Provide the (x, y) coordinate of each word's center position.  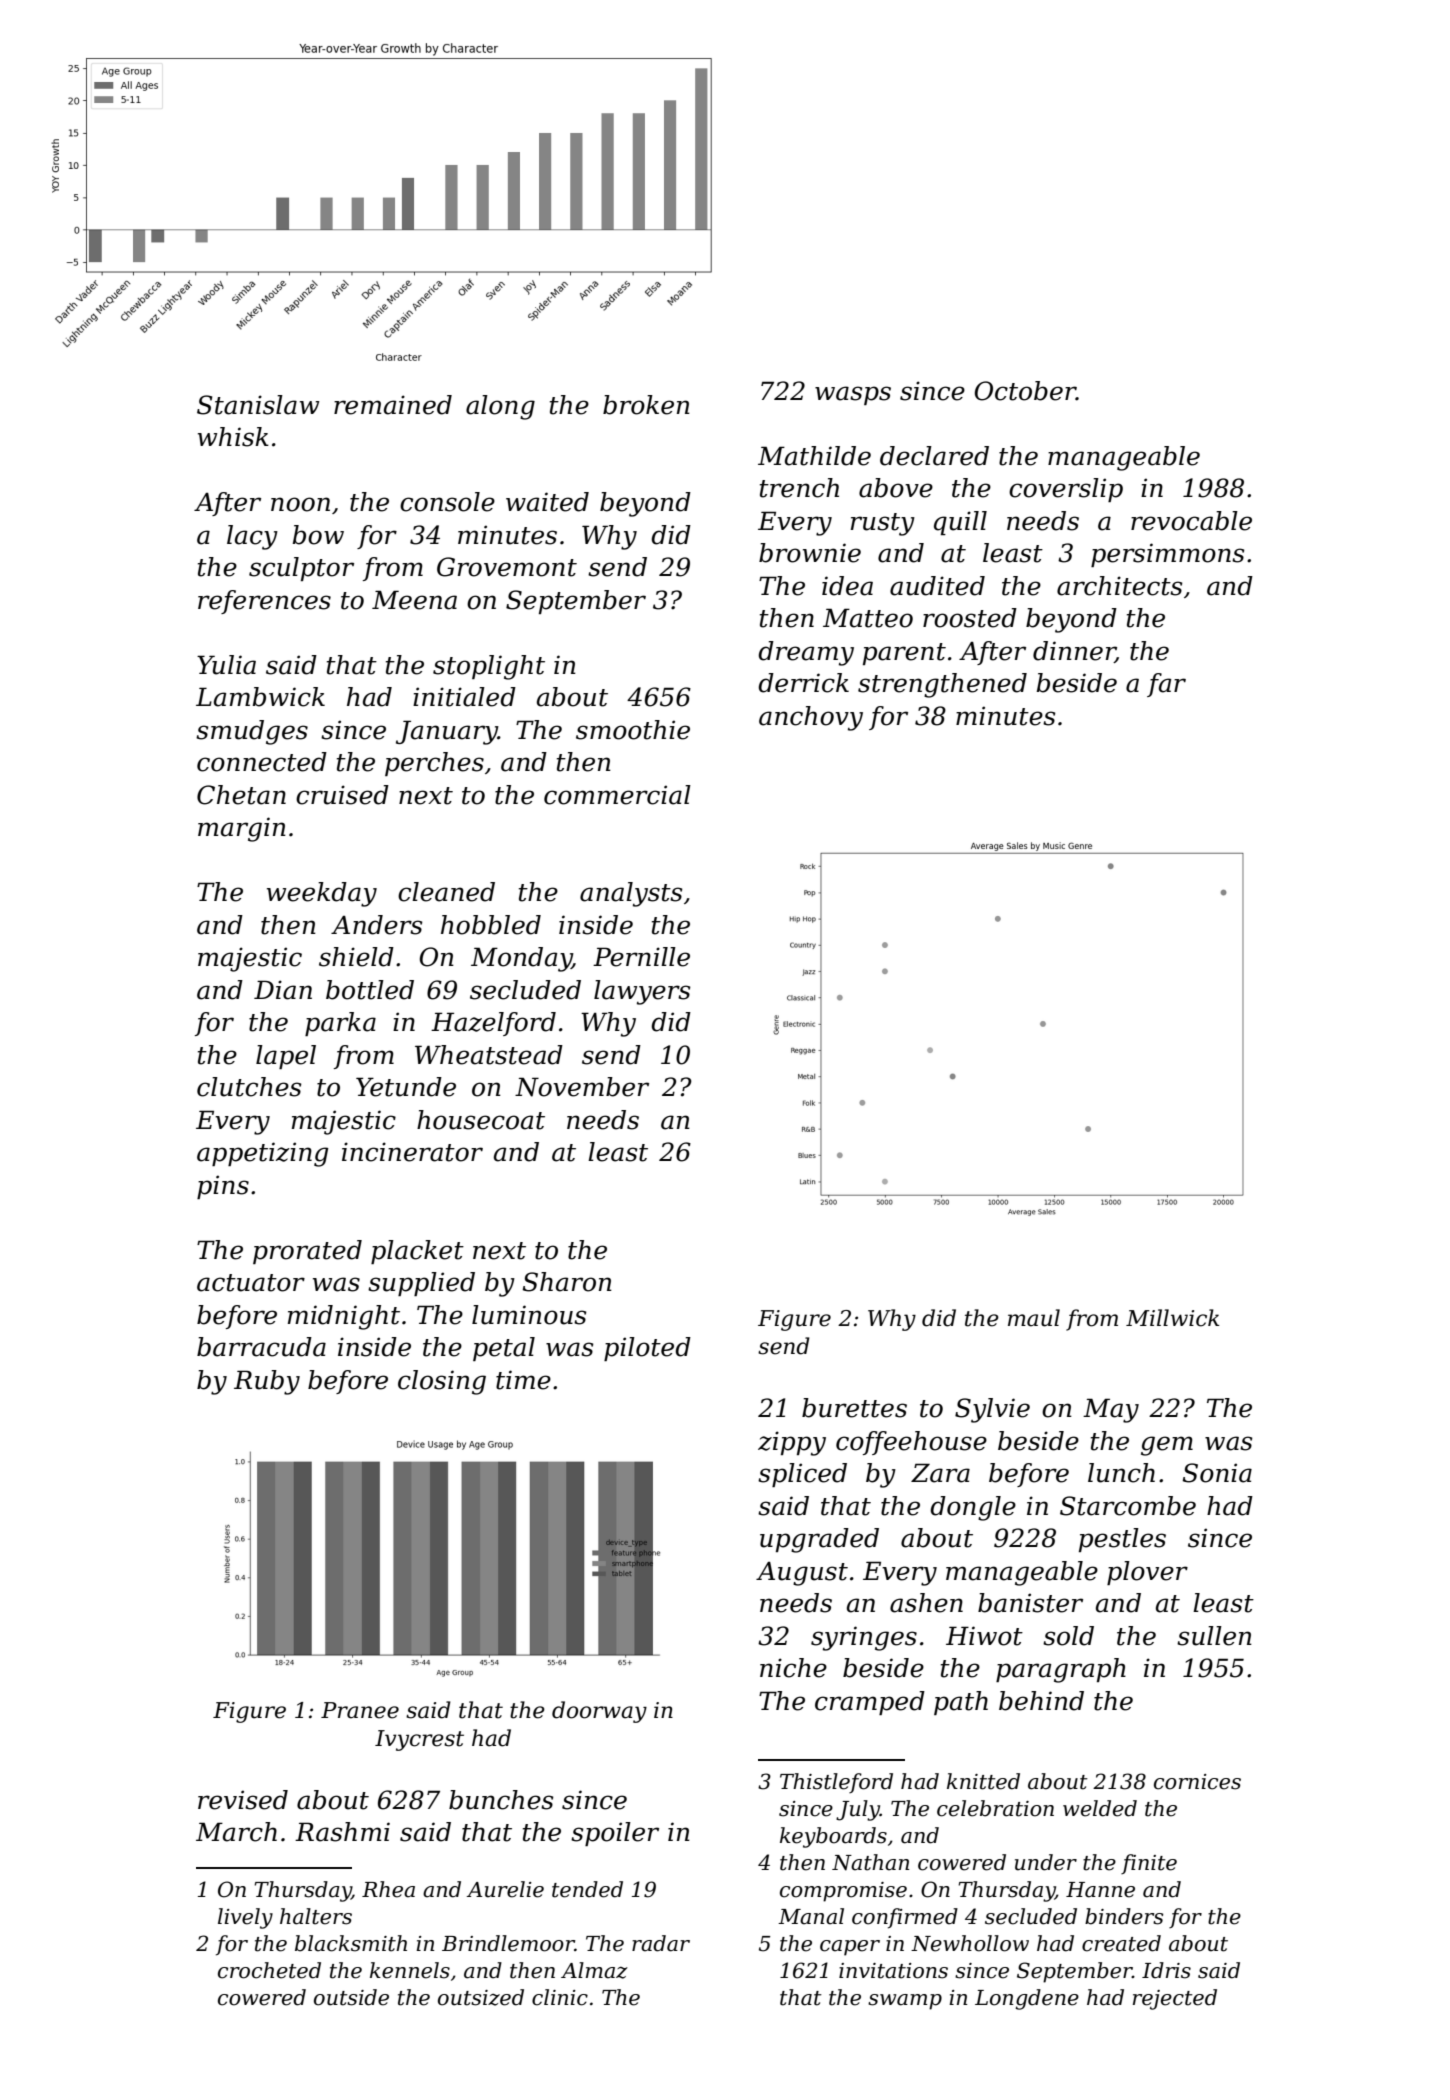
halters (316, 1916)
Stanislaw (258, 405)
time (523, 1380)
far (1166, 685)
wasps (853, 395)
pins (223, 1187)
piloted (647, 1349)
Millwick (1172, 1318)
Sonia (1217, 1473)
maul (1034, 1318)
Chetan (241, 795)
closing (442, 1382)
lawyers (642, 992)
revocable (1191, 521)
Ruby (267, 1382)
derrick (803, 683)
